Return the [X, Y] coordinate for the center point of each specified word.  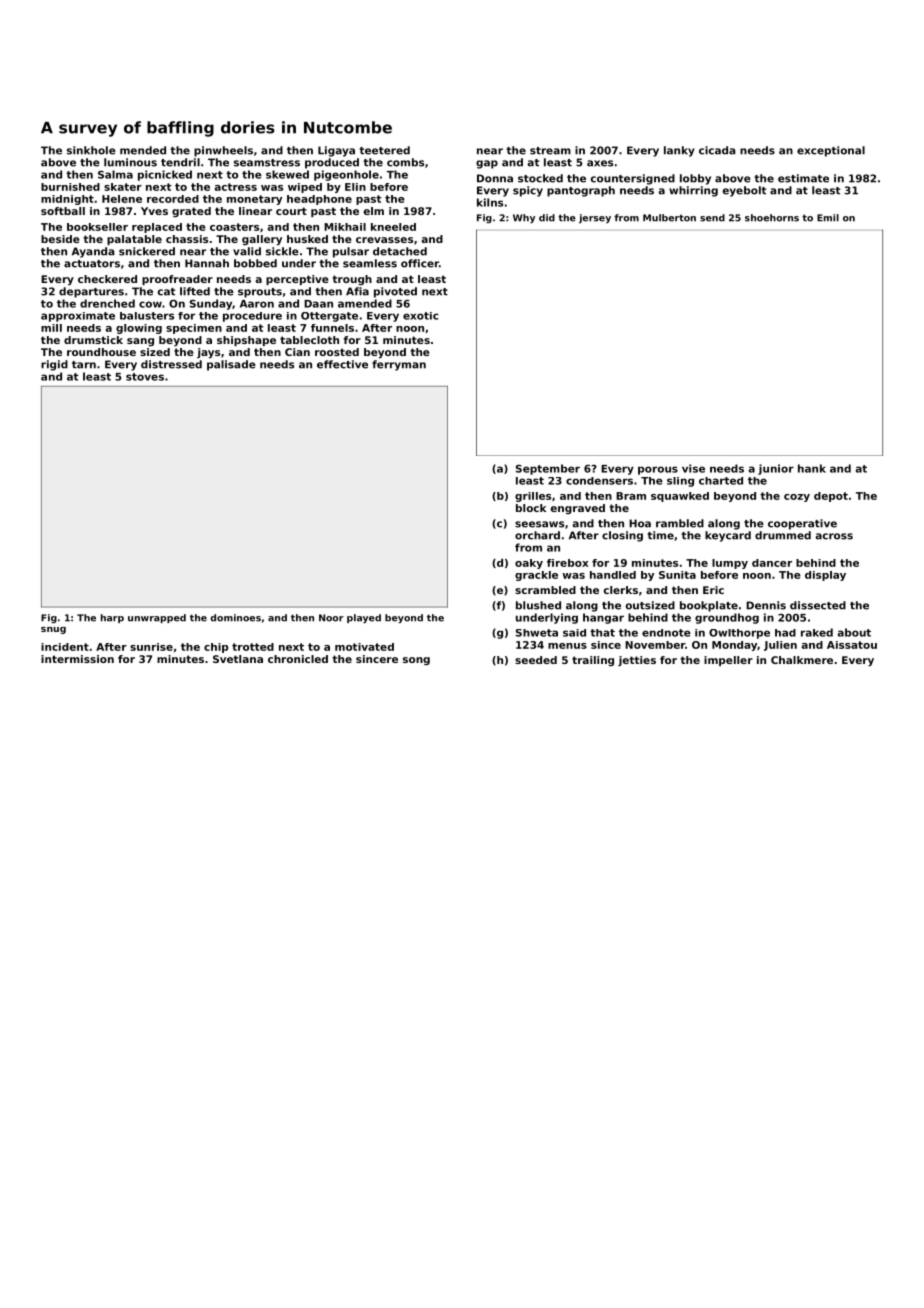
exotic [421, 316]
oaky [529, 564]
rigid [54, 365]
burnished [70, 187]
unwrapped [157, 618]
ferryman [399, 365]
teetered [384, 150]
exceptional [831, 151]
